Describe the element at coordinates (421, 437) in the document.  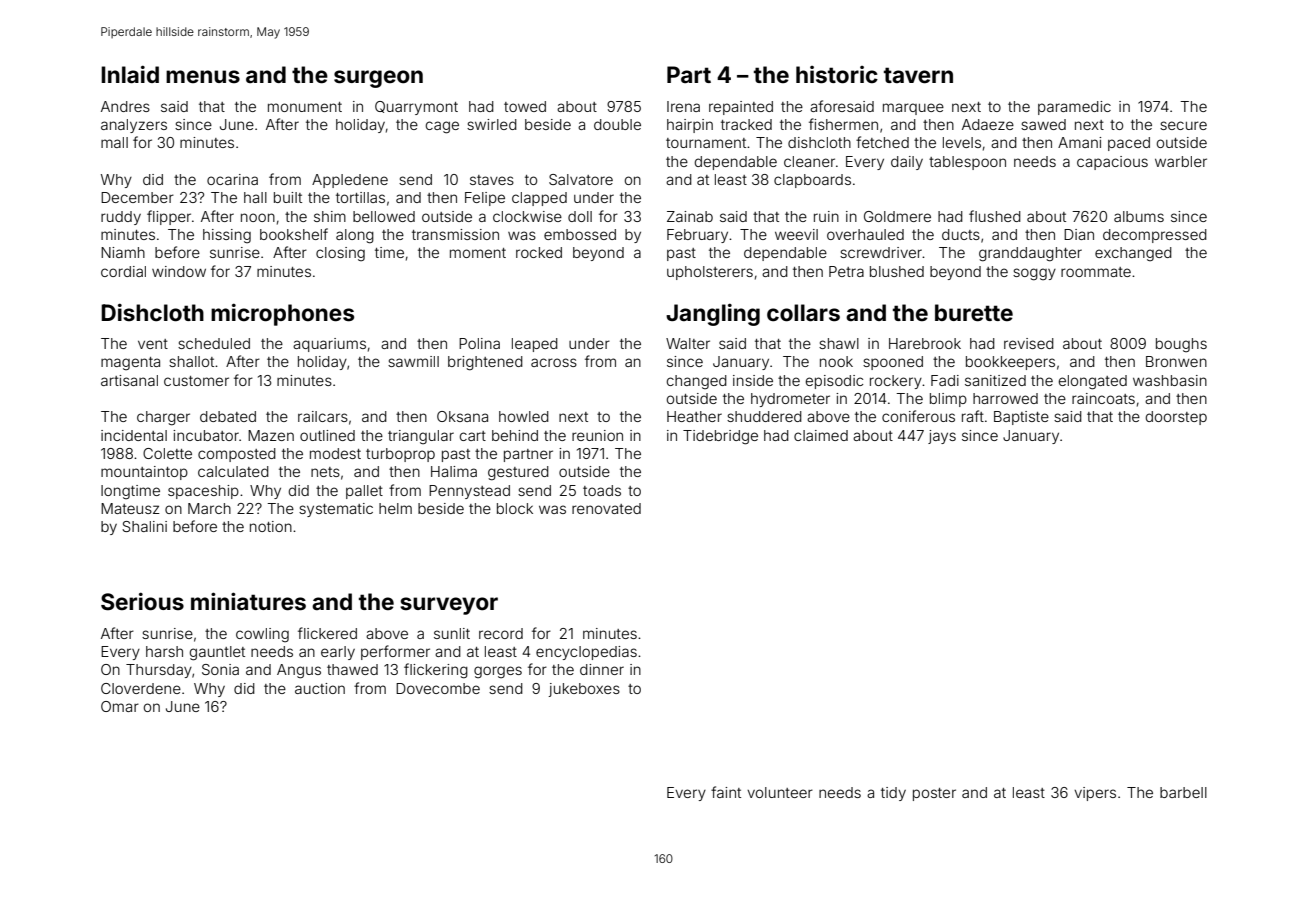
I see `triangular` at that location.
